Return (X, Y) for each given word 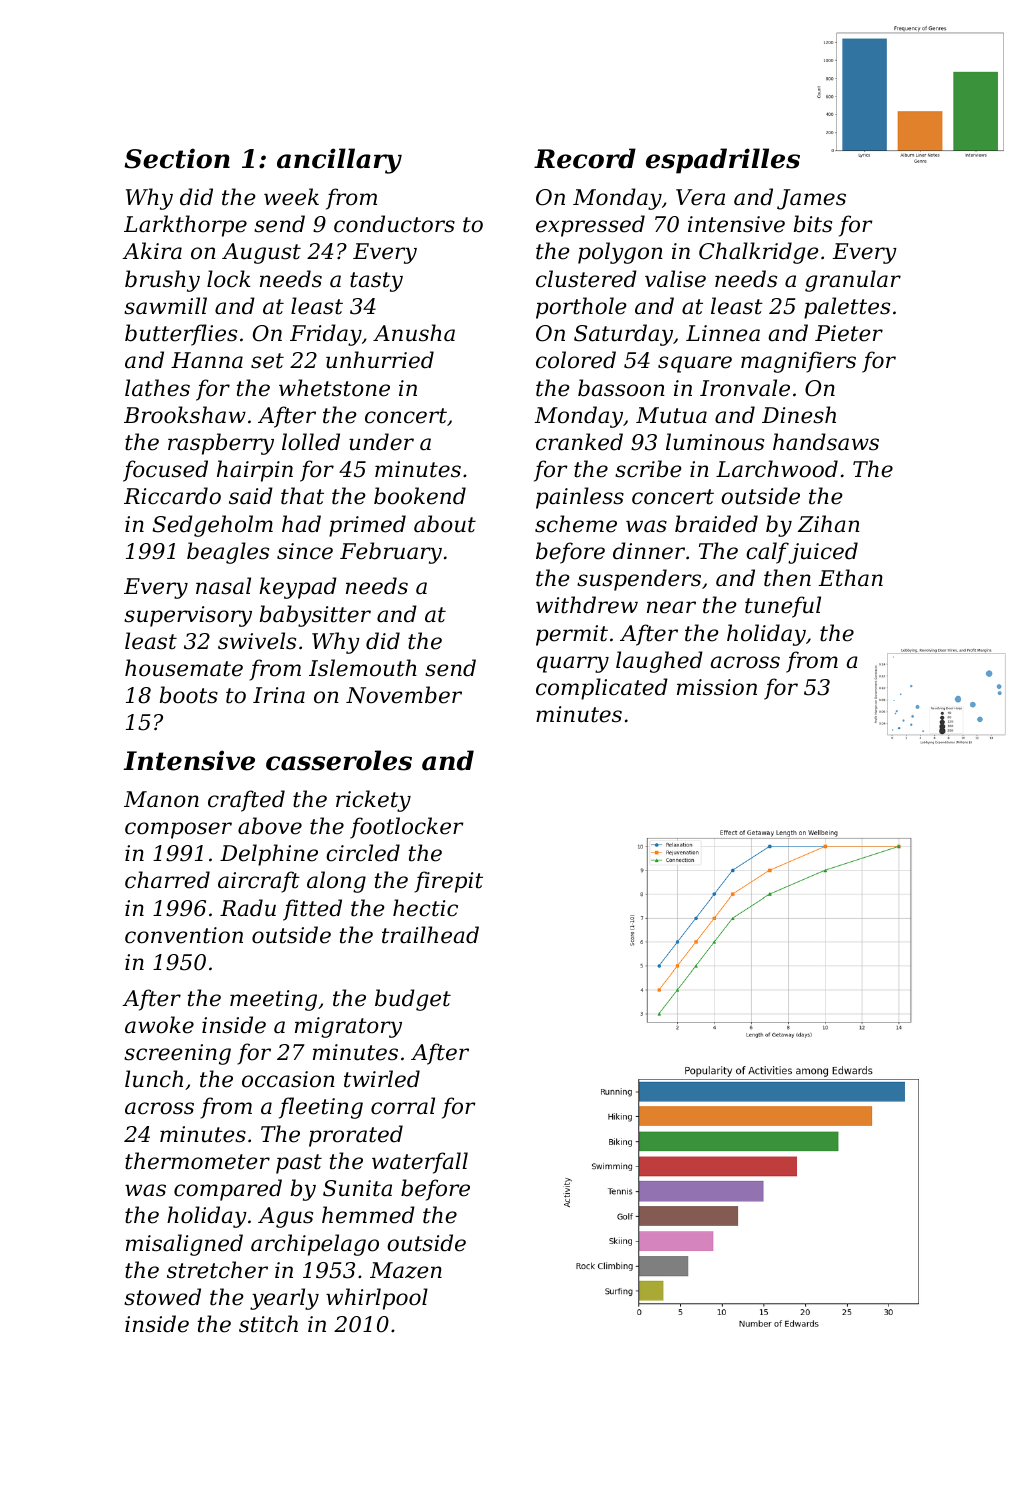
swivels (257, 641)
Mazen (406, 1270)
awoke (159, 1025)
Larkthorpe (185, 226)
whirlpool (377, 1299)
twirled (382, 1079)
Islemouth (363, 668)
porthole (581, 308)
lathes (157, 388)
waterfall (420, 1163)
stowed (162, 1297)
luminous (715, 442)
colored (576, 360)
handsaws (826, 442)
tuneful (783, 607)
